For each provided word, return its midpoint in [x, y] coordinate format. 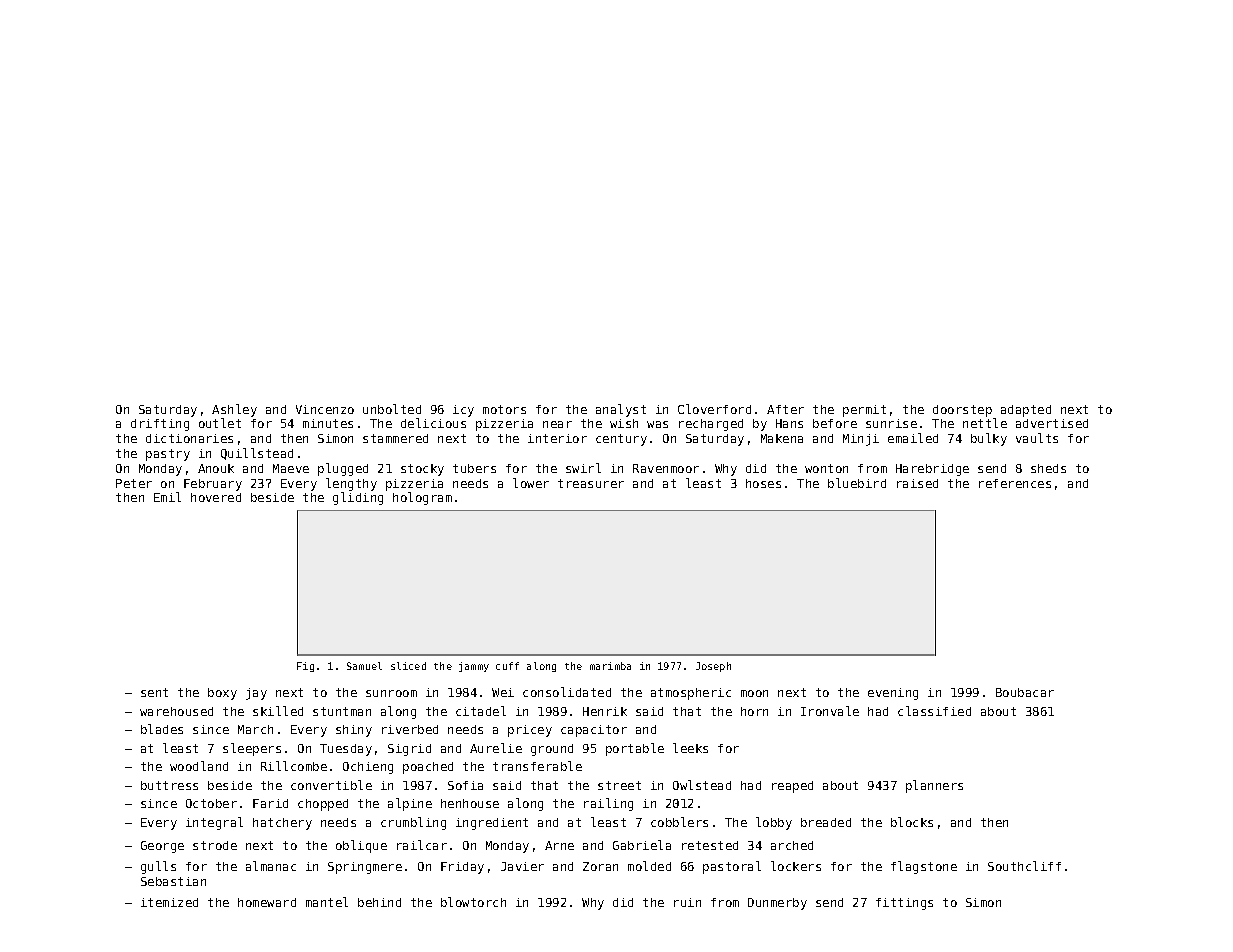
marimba [610, 666]
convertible [331, 785]
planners [934, 786]
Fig [305, 667]
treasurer [591, 483]
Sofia [465, 785]
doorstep [962, 411]
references [1015, 483]
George [162, 847]
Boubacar [1025, 692]
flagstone [924, 867]
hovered [216, 497]
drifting [160, 425]
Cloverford [714, 409]
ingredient [492, 824]
